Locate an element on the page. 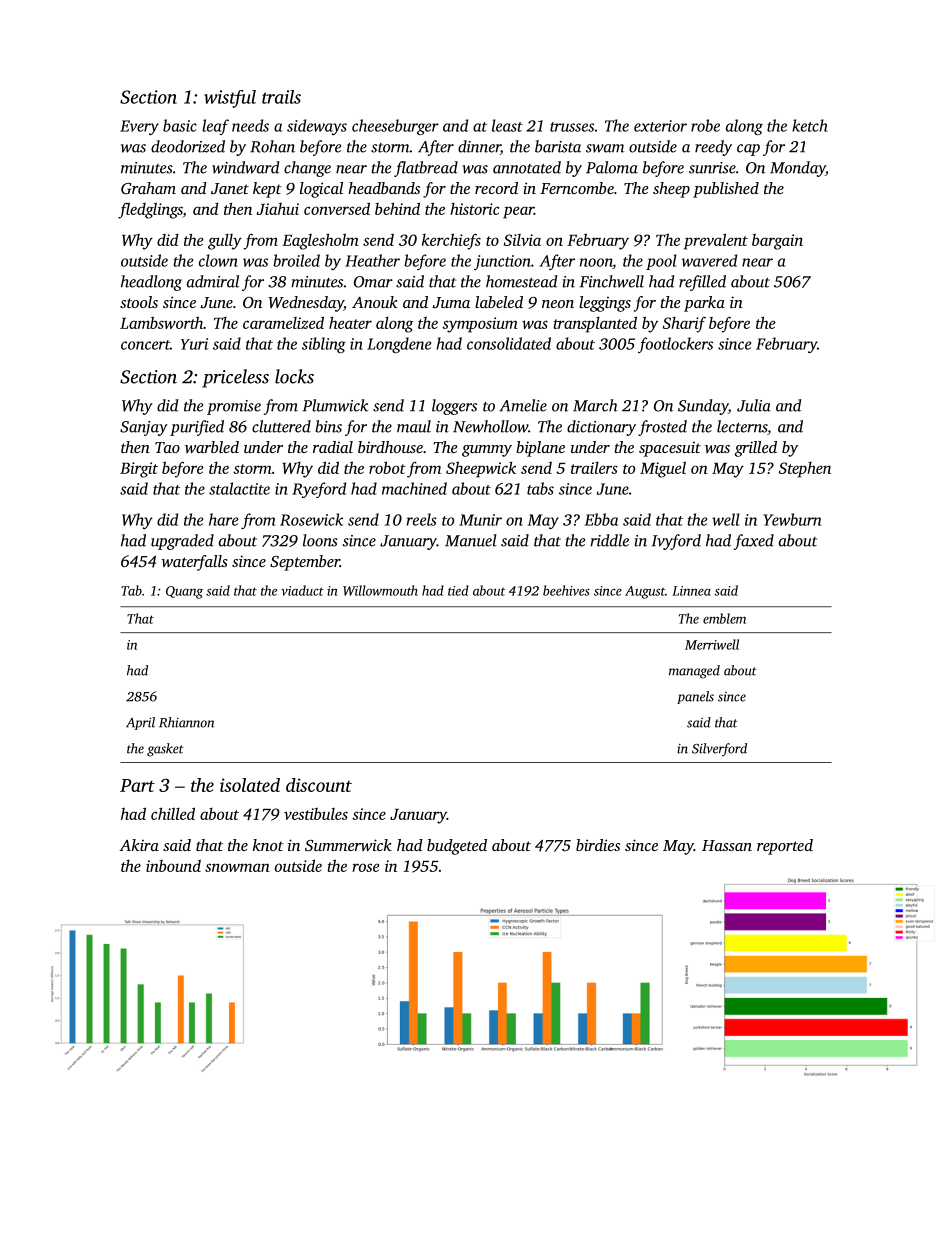 The height and width of the image is (1233, 952). junction is located at coordinates (502, 262).
